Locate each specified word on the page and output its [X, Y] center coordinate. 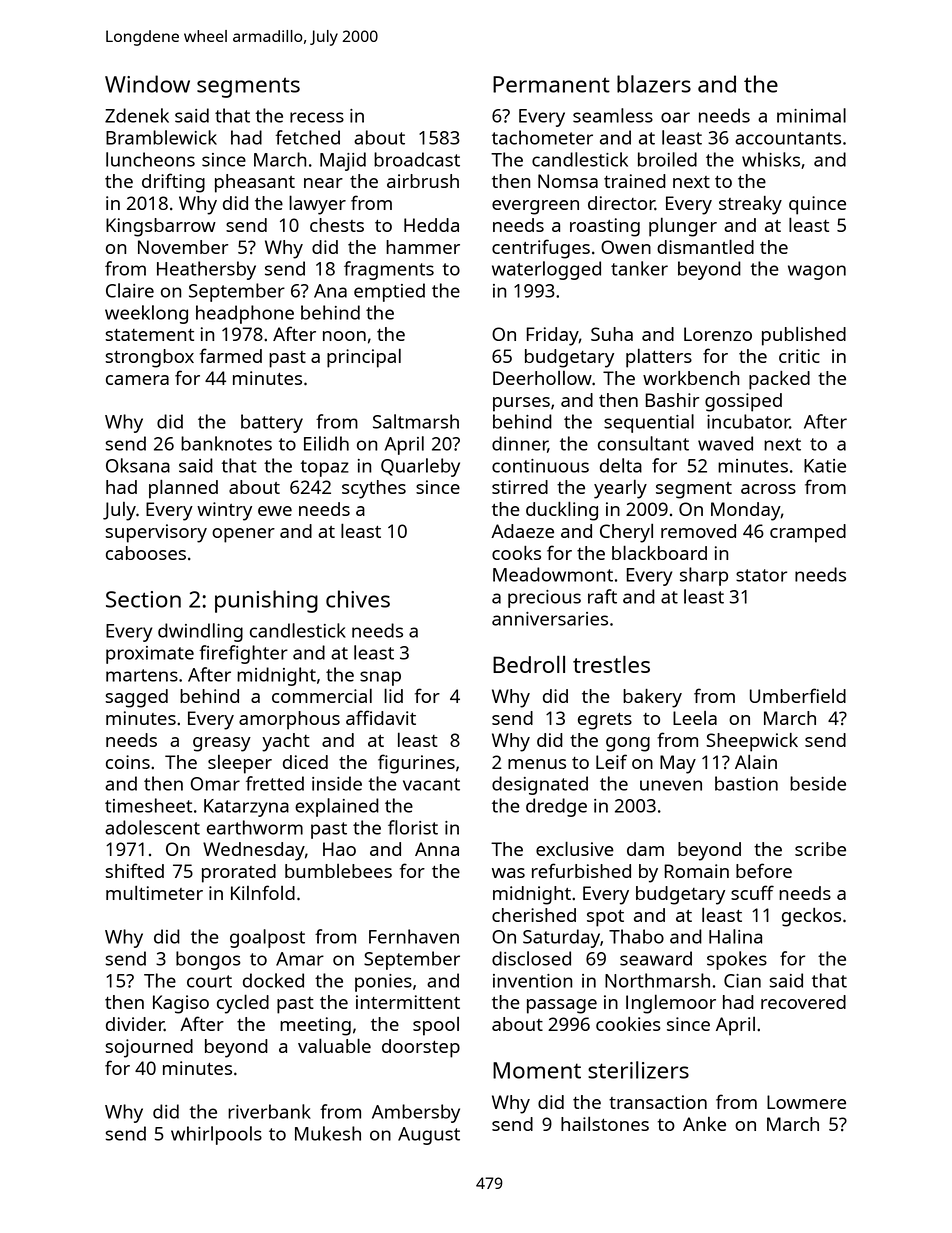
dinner [520, 444]
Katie [825, 466]
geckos [811, 917]
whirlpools [216, 1135]
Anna [437, 849]
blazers [654, 84]
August [429, 1136]
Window [147, 84]
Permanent [551, 84]
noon [344, 336]
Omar [215, 784]
